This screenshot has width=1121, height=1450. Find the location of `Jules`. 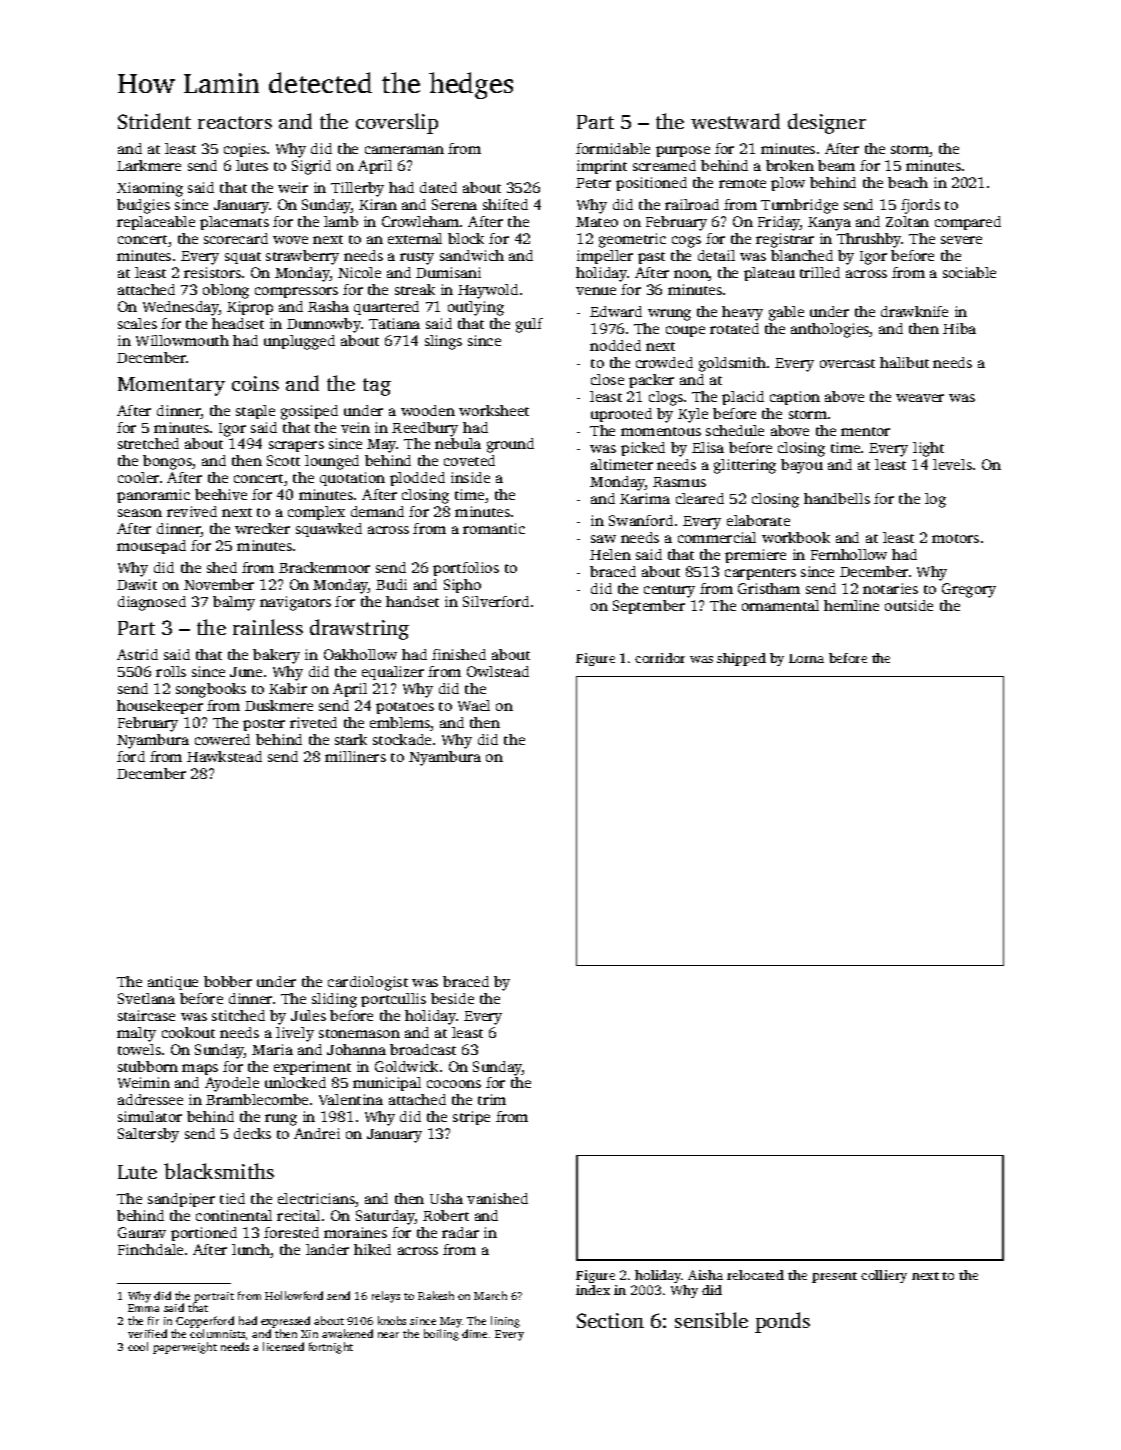

Jules is located at coordinates (308, 1015).
